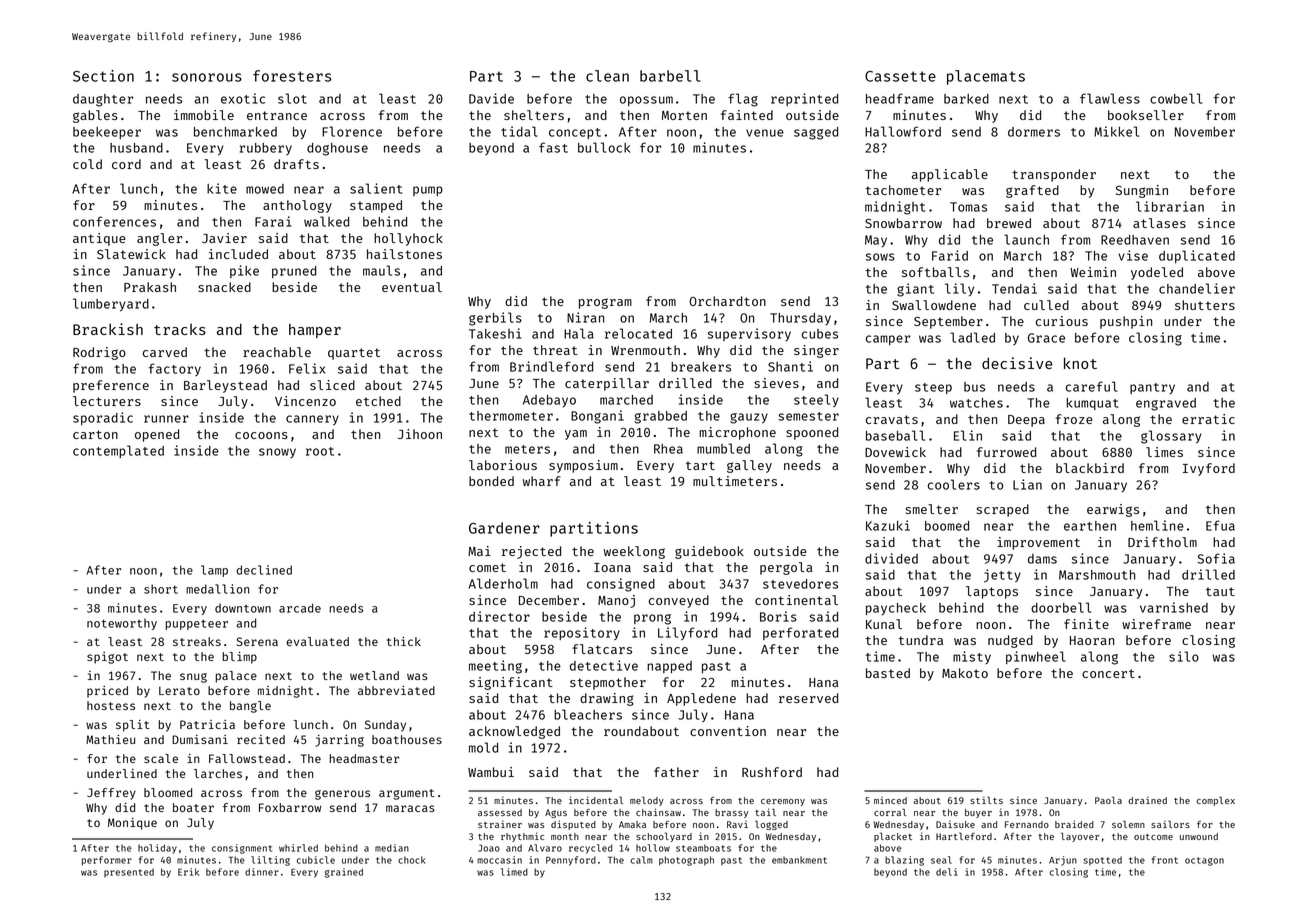 The height and width of the screenshot is (924, 1308). Describe the element at coordinates (602, 649) in the screenshot. I see `flatcars` at that location.
